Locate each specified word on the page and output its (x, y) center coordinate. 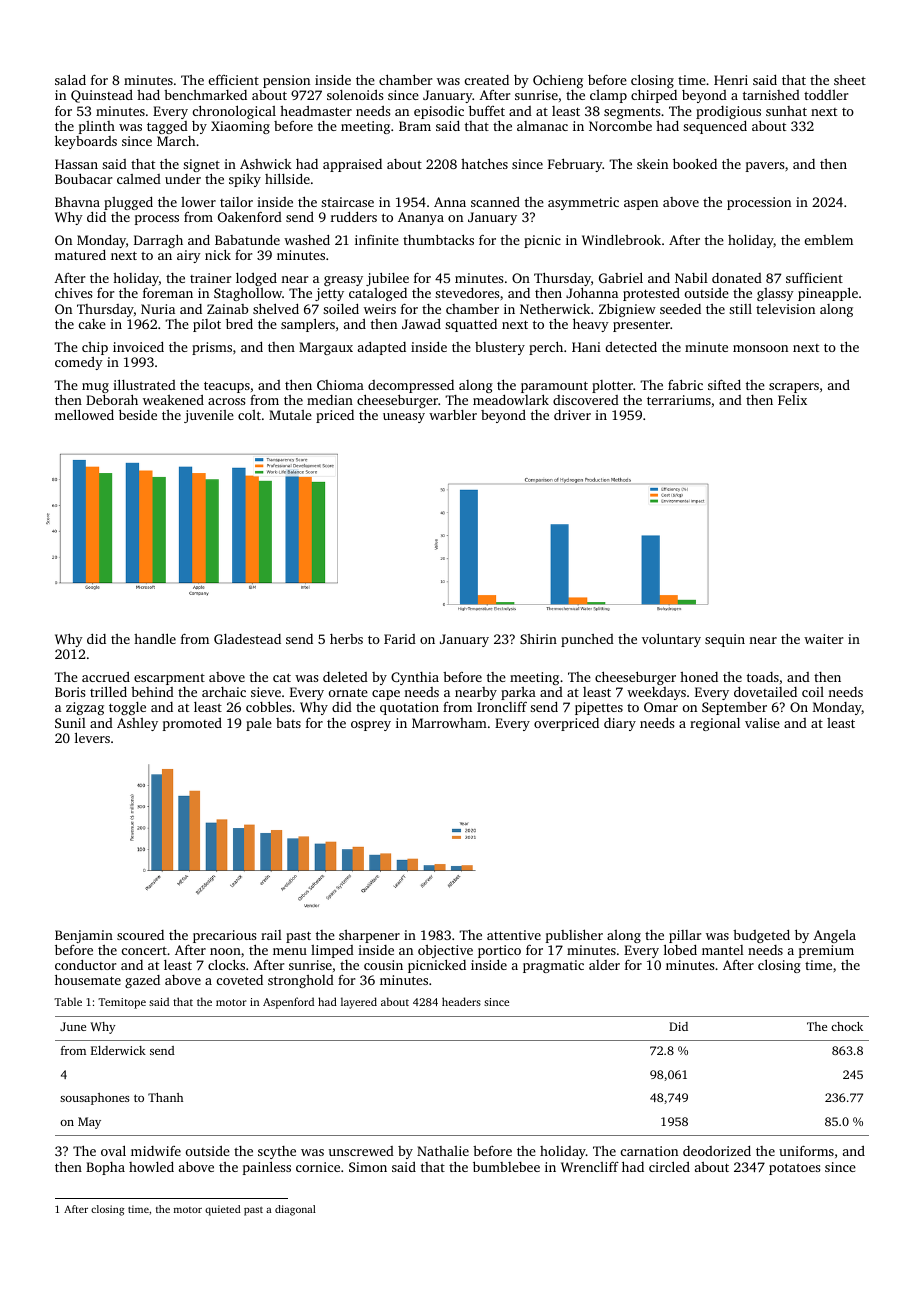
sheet (850, 80)
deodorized (717, 1151)
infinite (377, 239)
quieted (222, 1210)
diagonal (295, 1210)
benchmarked (205, 95)
